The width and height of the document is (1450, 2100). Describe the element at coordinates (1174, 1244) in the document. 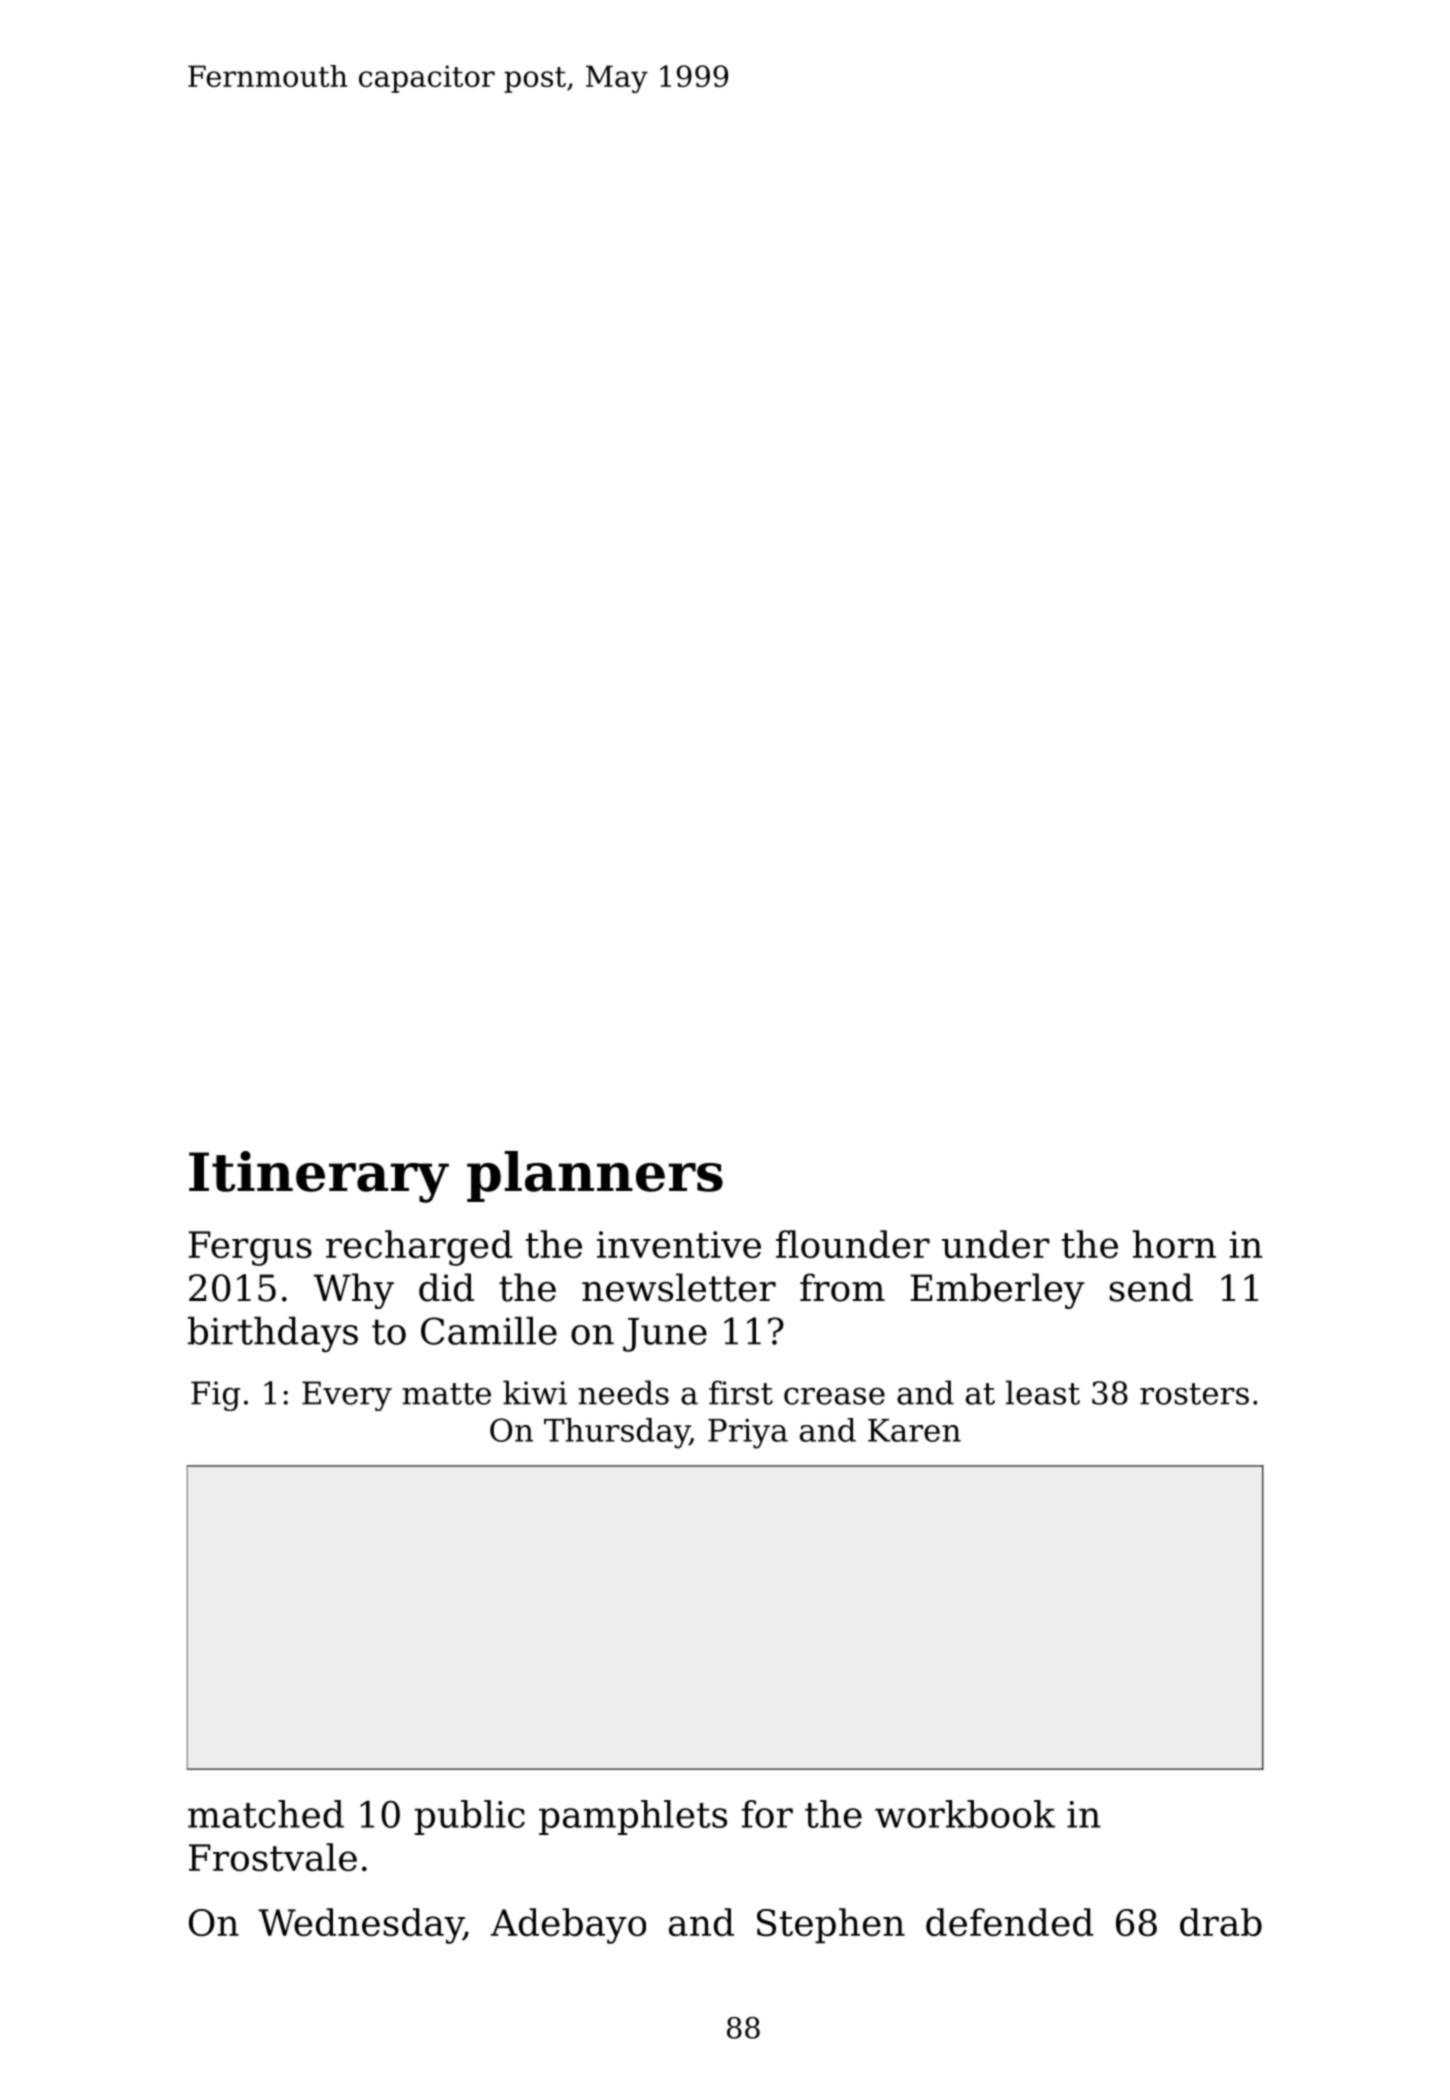

I see `horn` at that location.
